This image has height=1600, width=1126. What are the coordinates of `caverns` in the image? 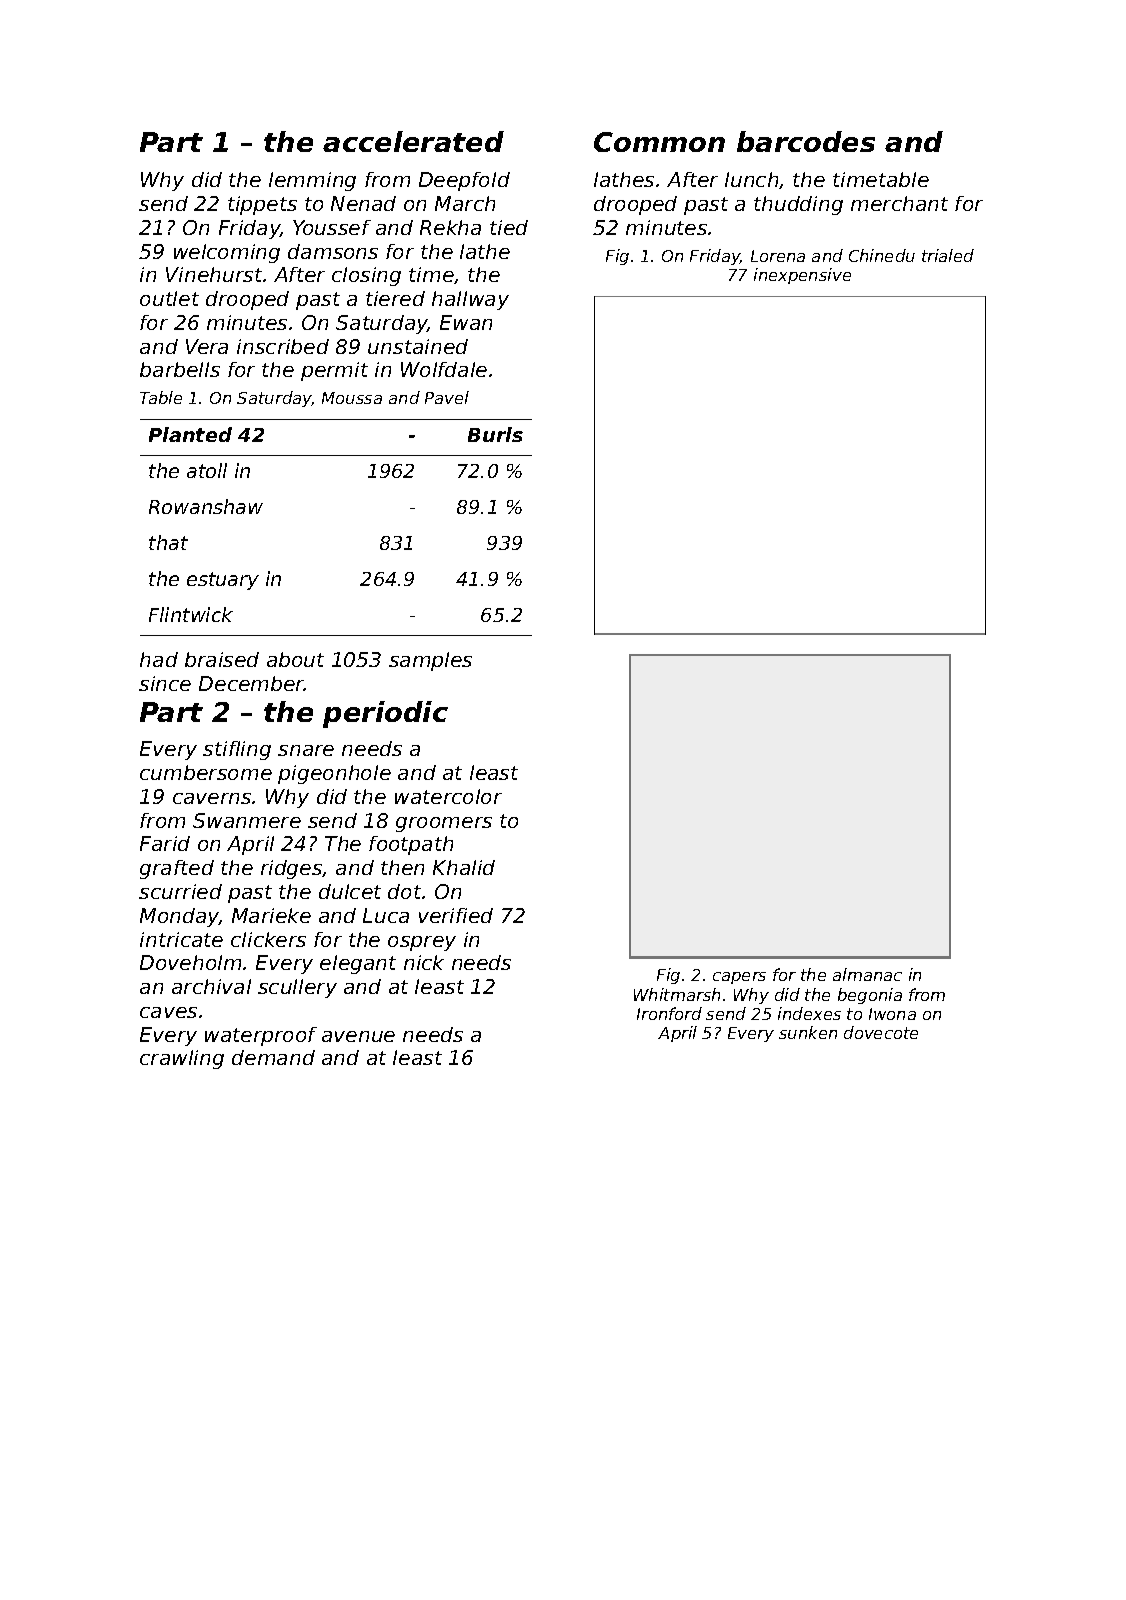 It's located at (212, 798).
